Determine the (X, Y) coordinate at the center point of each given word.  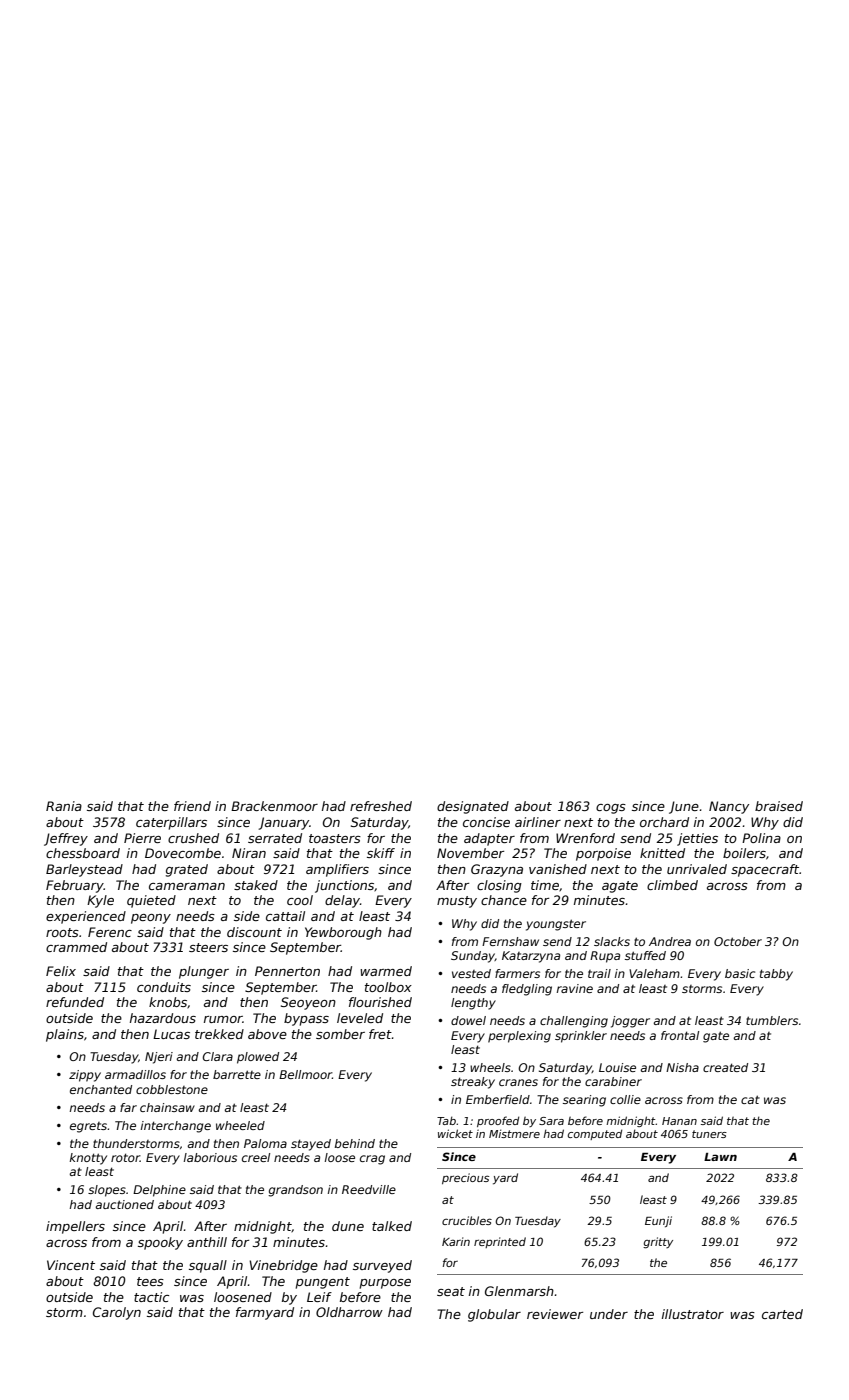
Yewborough (343, 933)
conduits (164, 987)
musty (457, 902)
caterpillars (171, 823)
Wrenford (585, 838)
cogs (611, 809)
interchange (176, 1127)
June (684, 807)
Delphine (159, 1191)
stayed (311, 1145)
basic (740, 973)
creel (256, 1157)
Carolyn (117, 1313)
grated (187, 870)
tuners (709, 1134)
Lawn (720, 1157)
